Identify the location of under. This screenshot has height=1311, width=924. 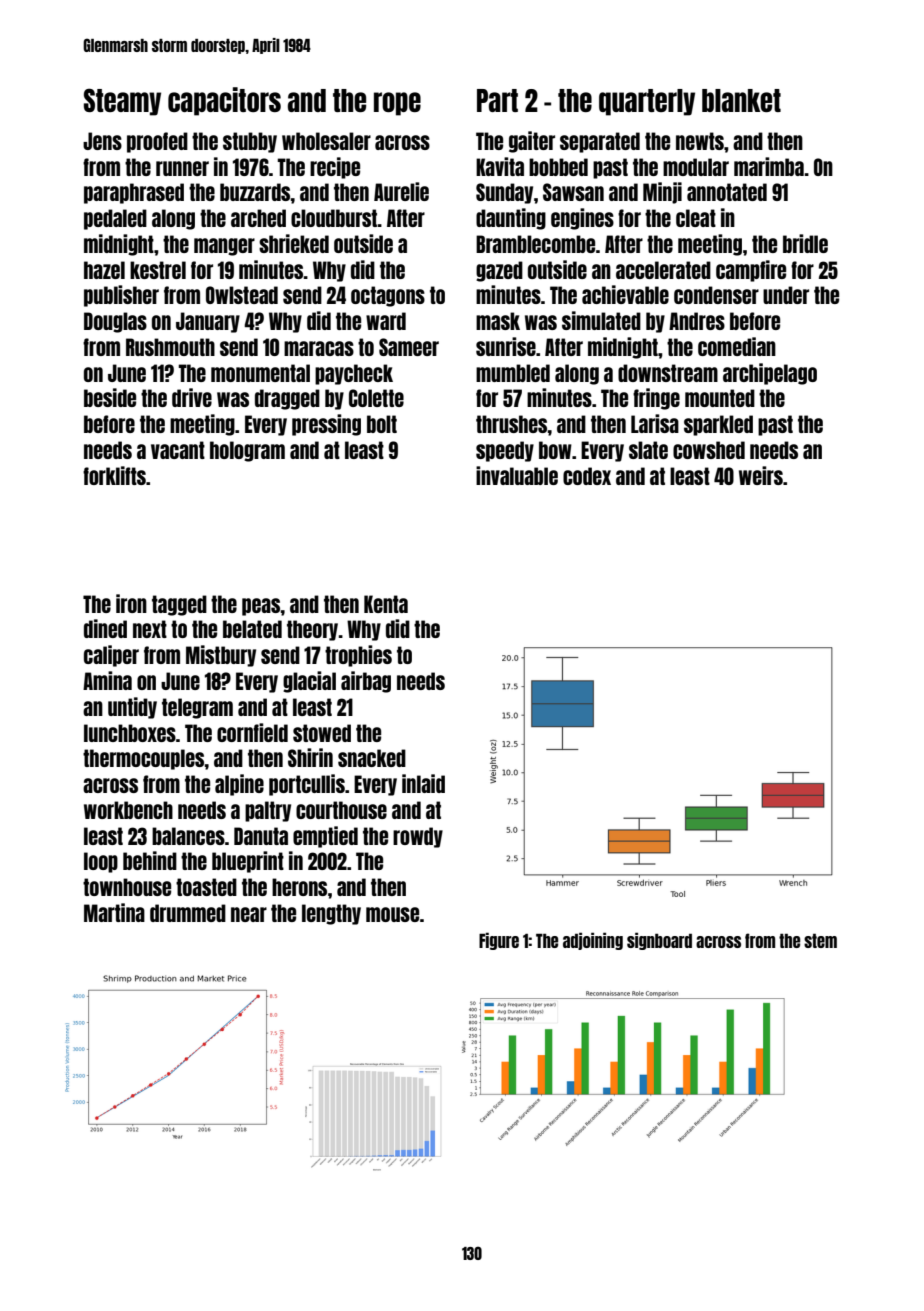
(786, 295).
